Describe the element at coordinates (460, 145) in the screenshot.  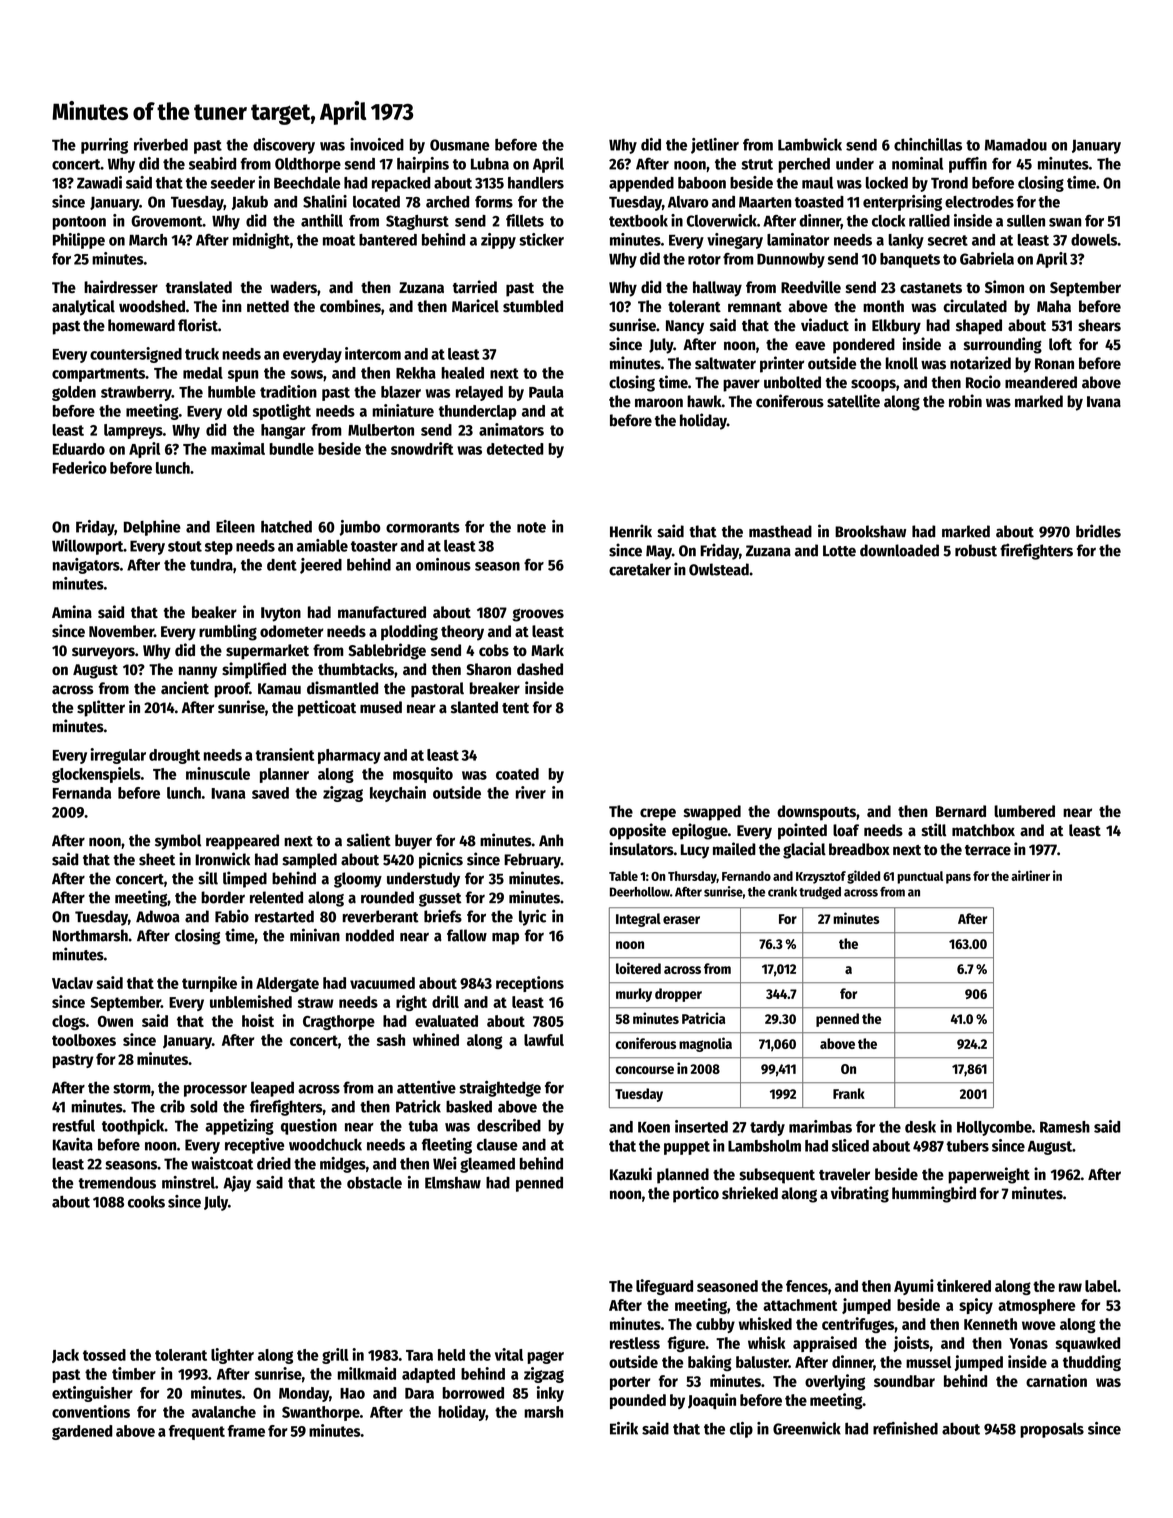
I see `Ousmane` at that location.
